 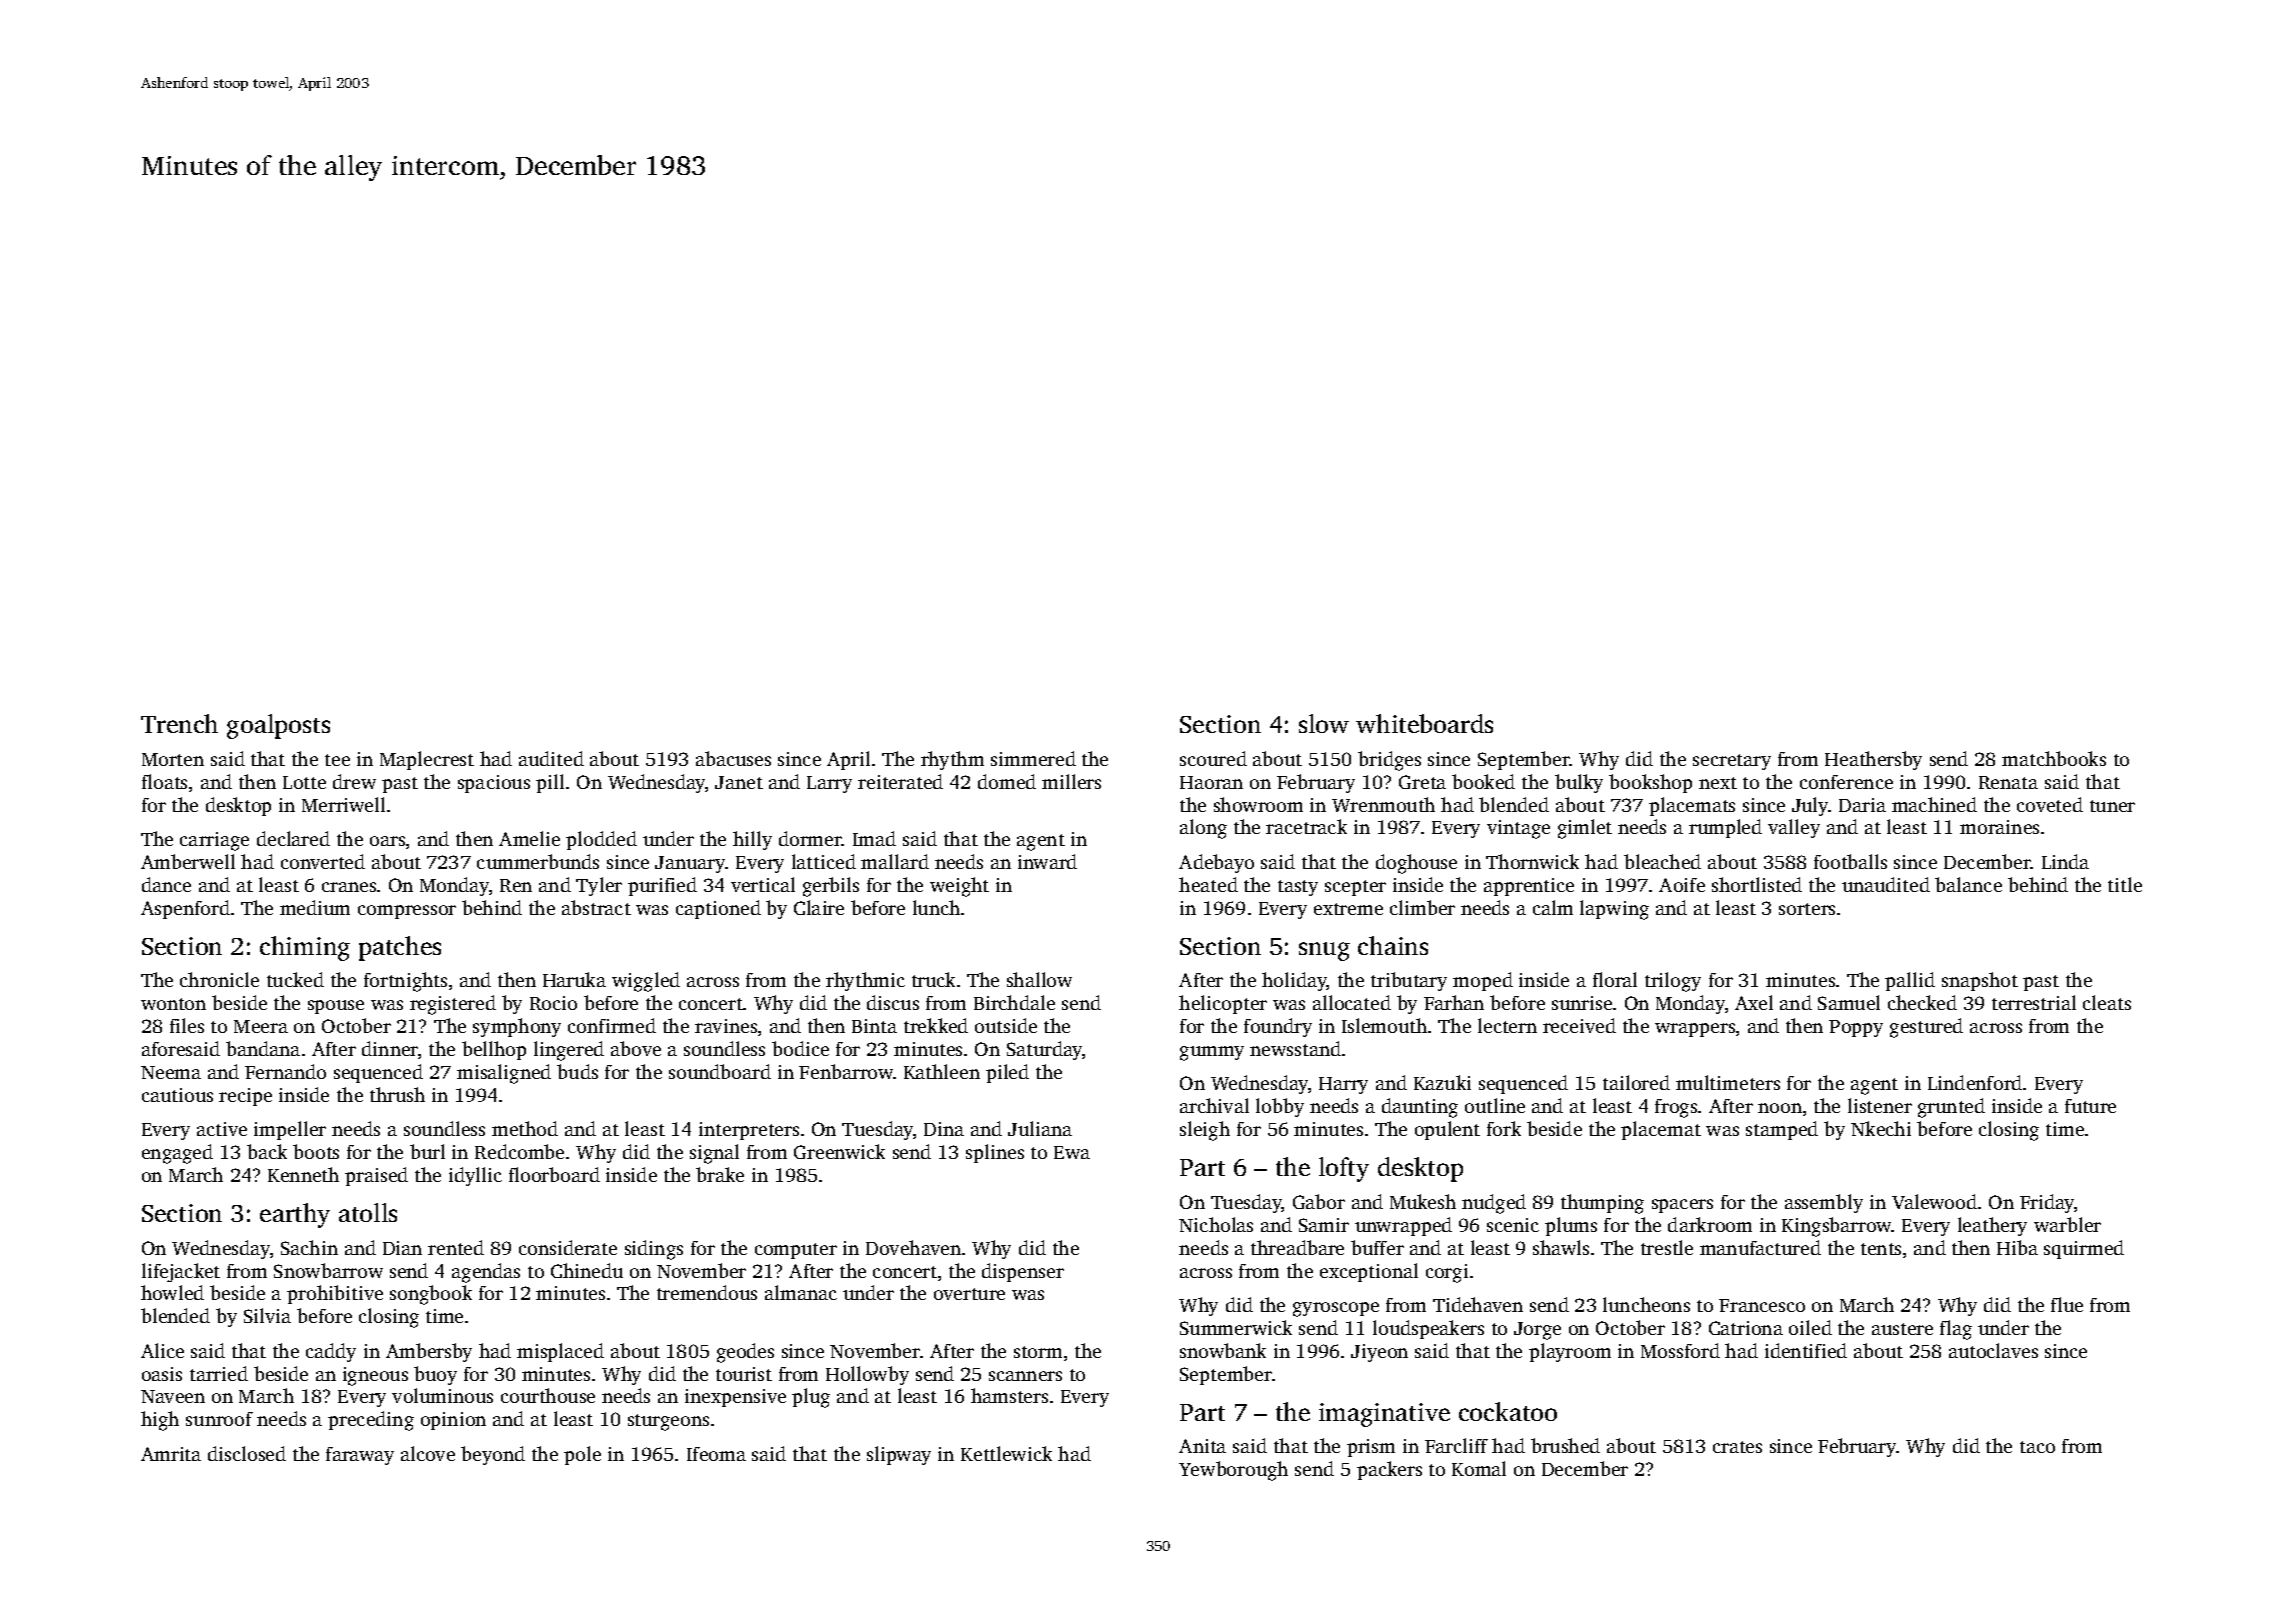 What do you see at coordinates (1824, 1203) in the document?
I see `assembly` at bounding box center [1824, 1203].
